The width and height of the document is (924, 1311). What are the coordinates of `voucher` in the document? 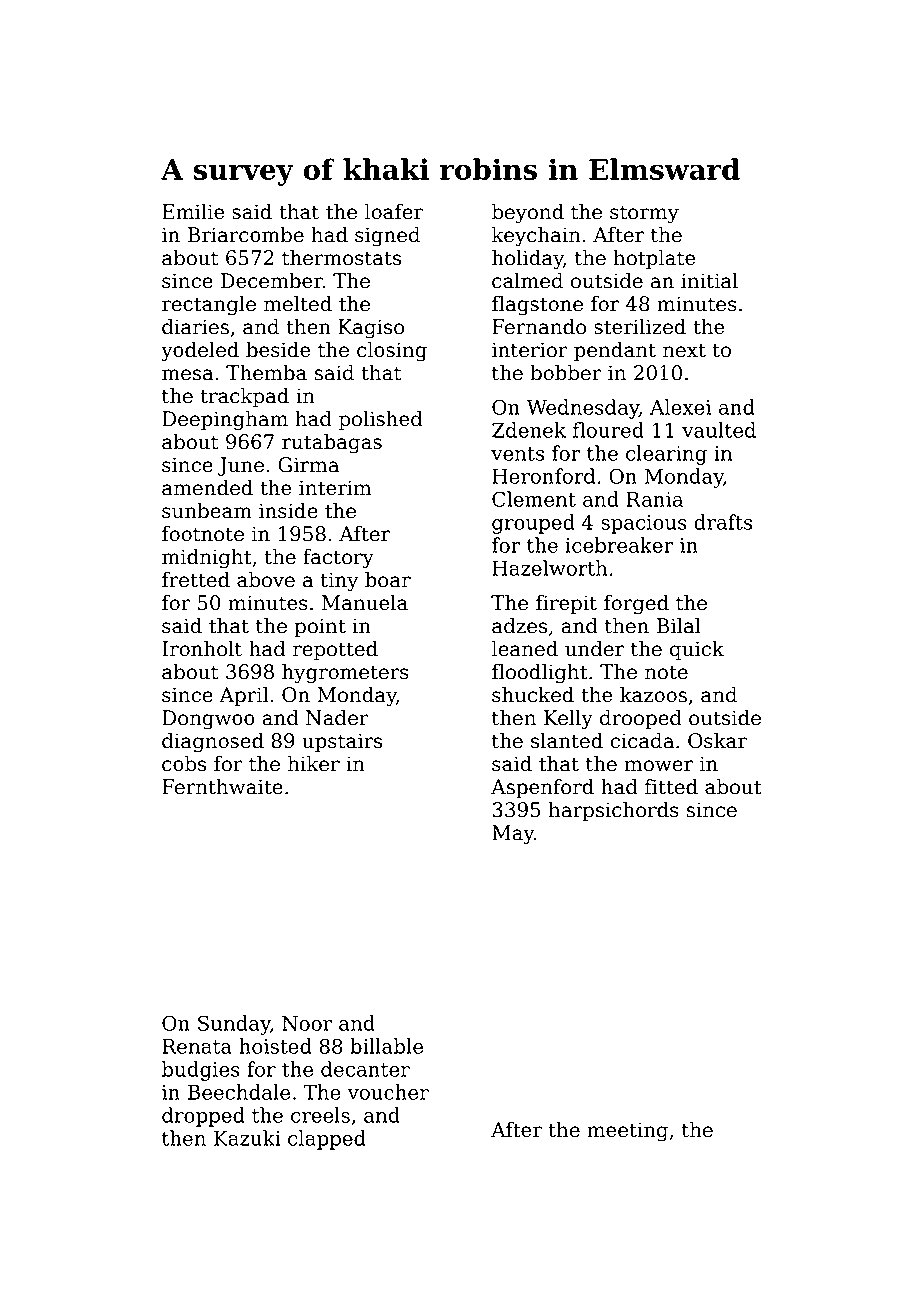 It's located at (388, 1092).
